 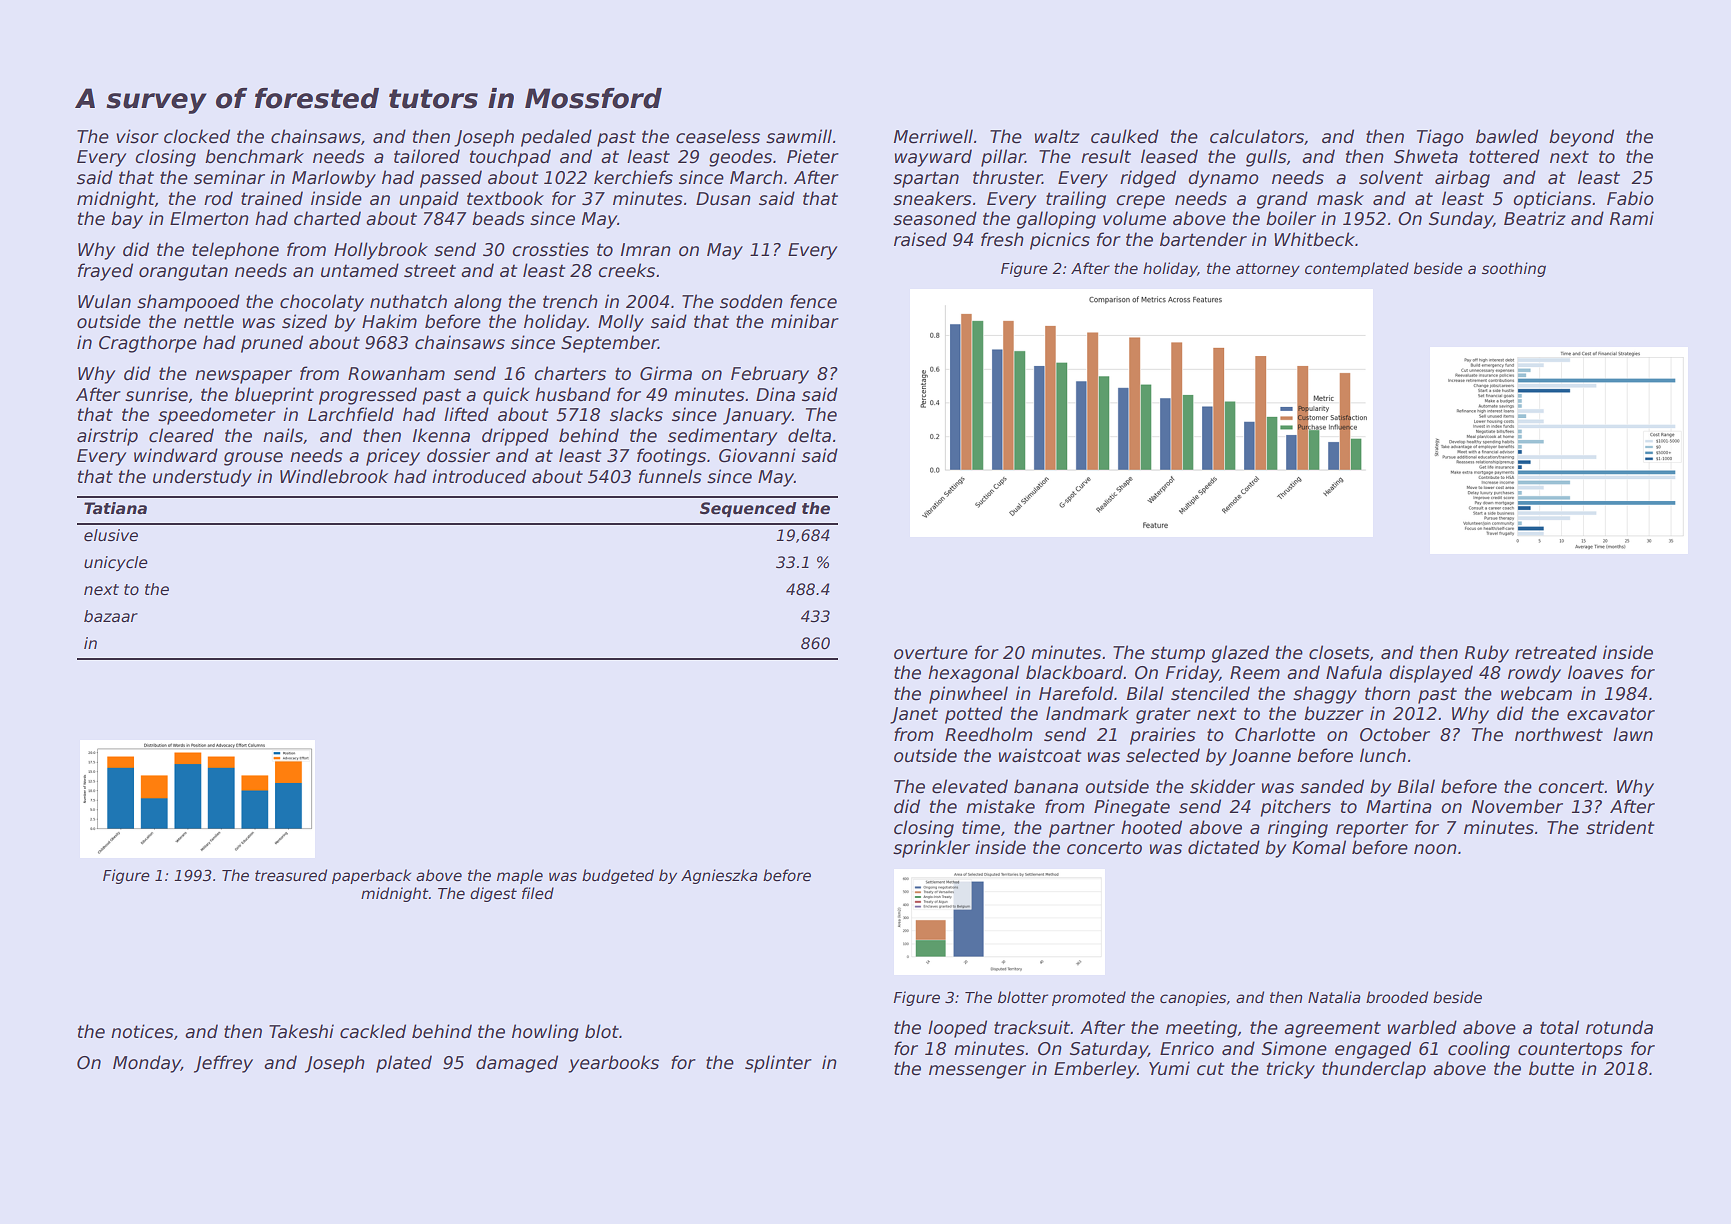 I want to click on Janet, so click(x=914, y=715).
